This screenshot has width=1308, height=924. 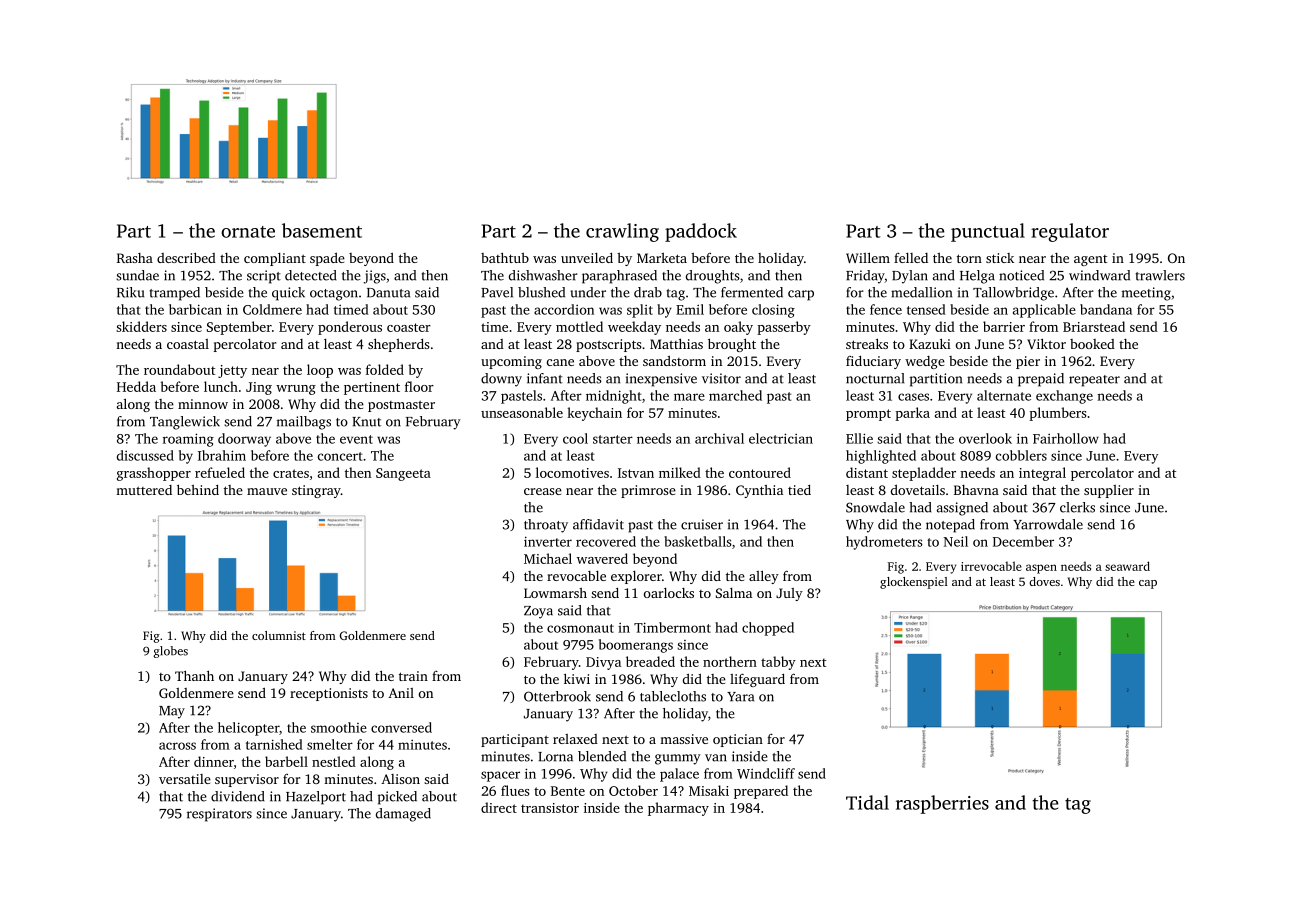 I want to click on inverter, so click(x=548, y=541).
